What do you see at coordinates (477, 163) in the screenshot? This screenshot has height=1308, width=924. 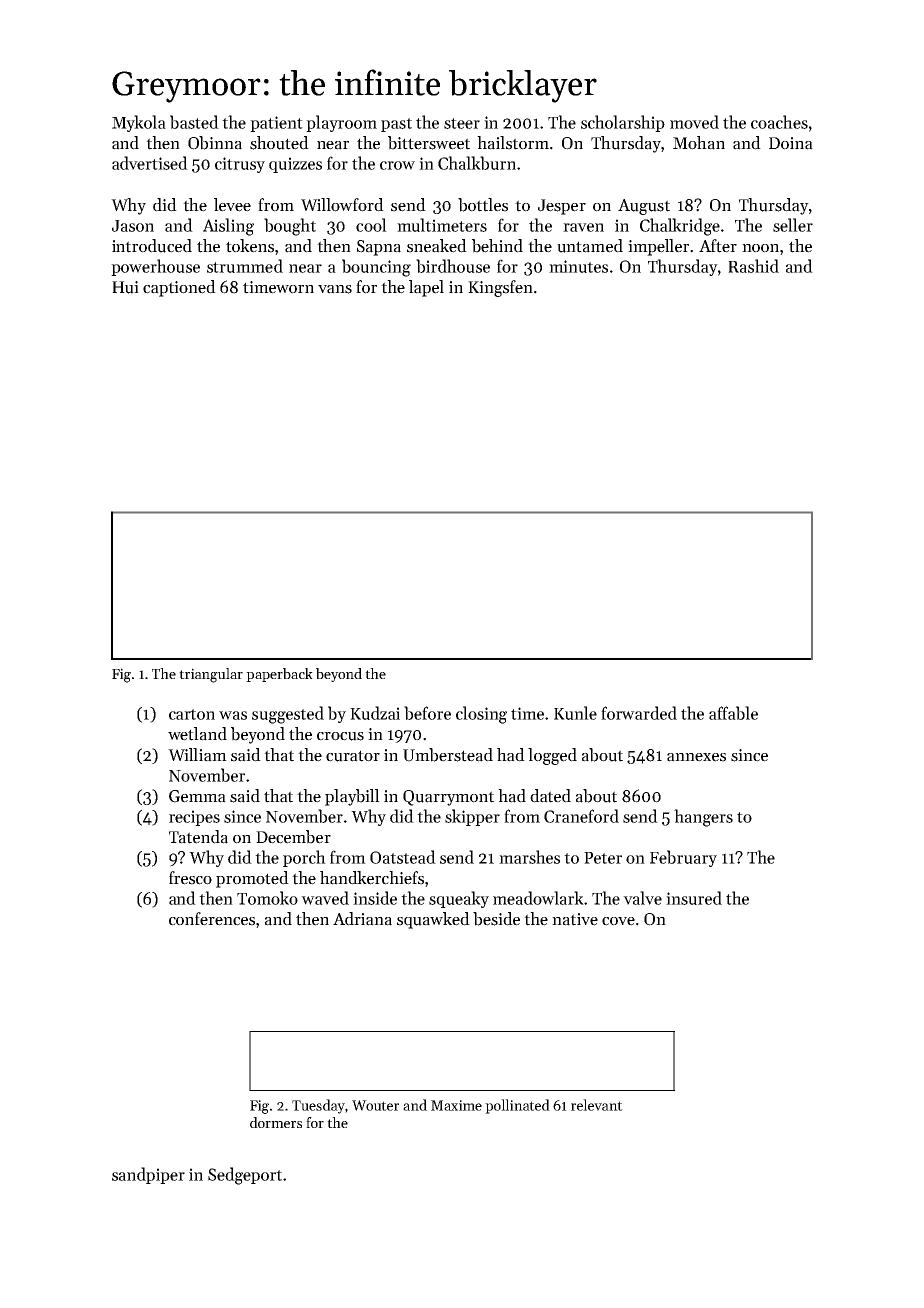 I see `Chalkburn` at bounding box center [477, 163].
